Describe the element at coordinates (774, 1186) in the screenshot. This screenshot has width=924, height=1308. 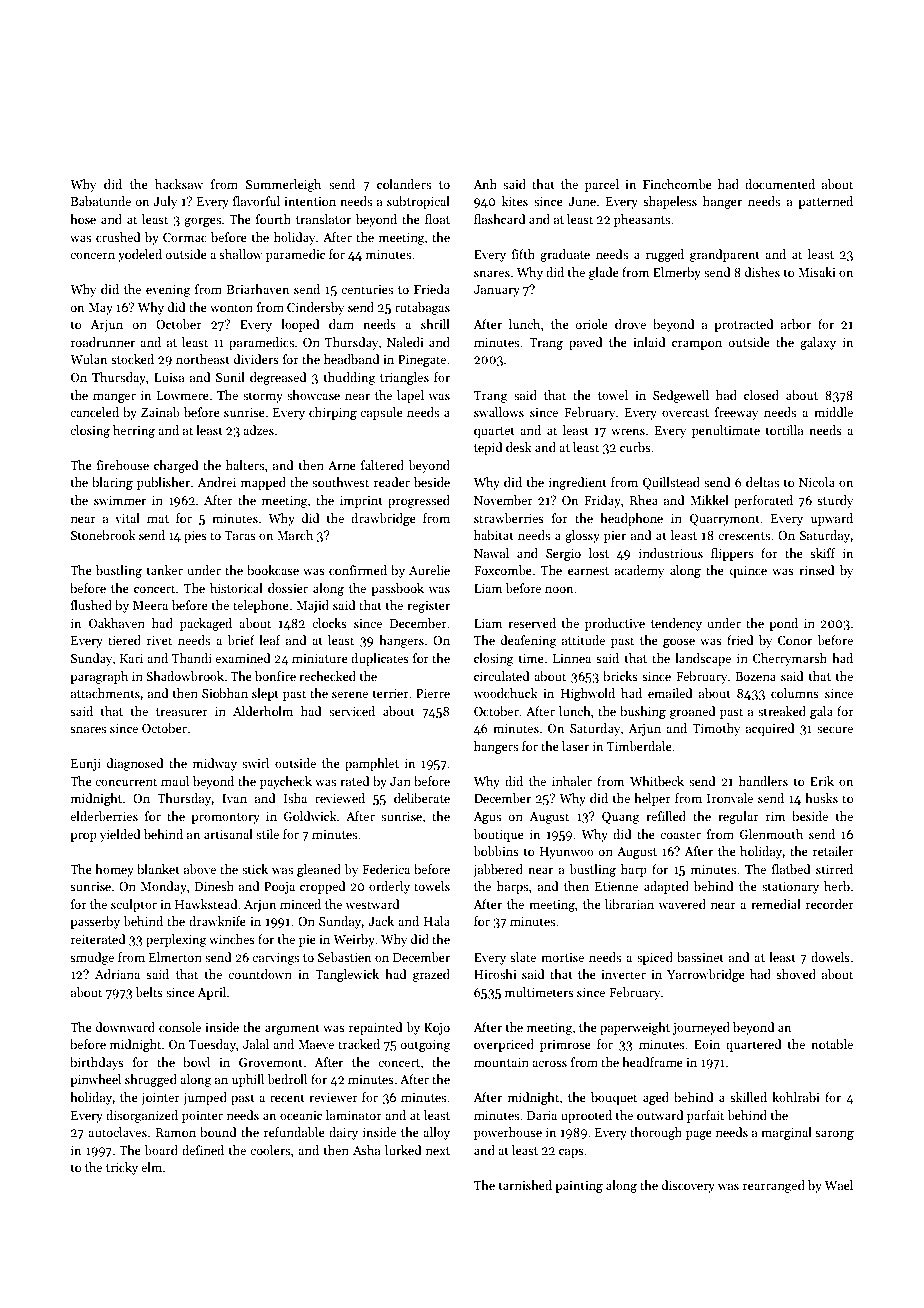
I see `rearranged` at that location.
